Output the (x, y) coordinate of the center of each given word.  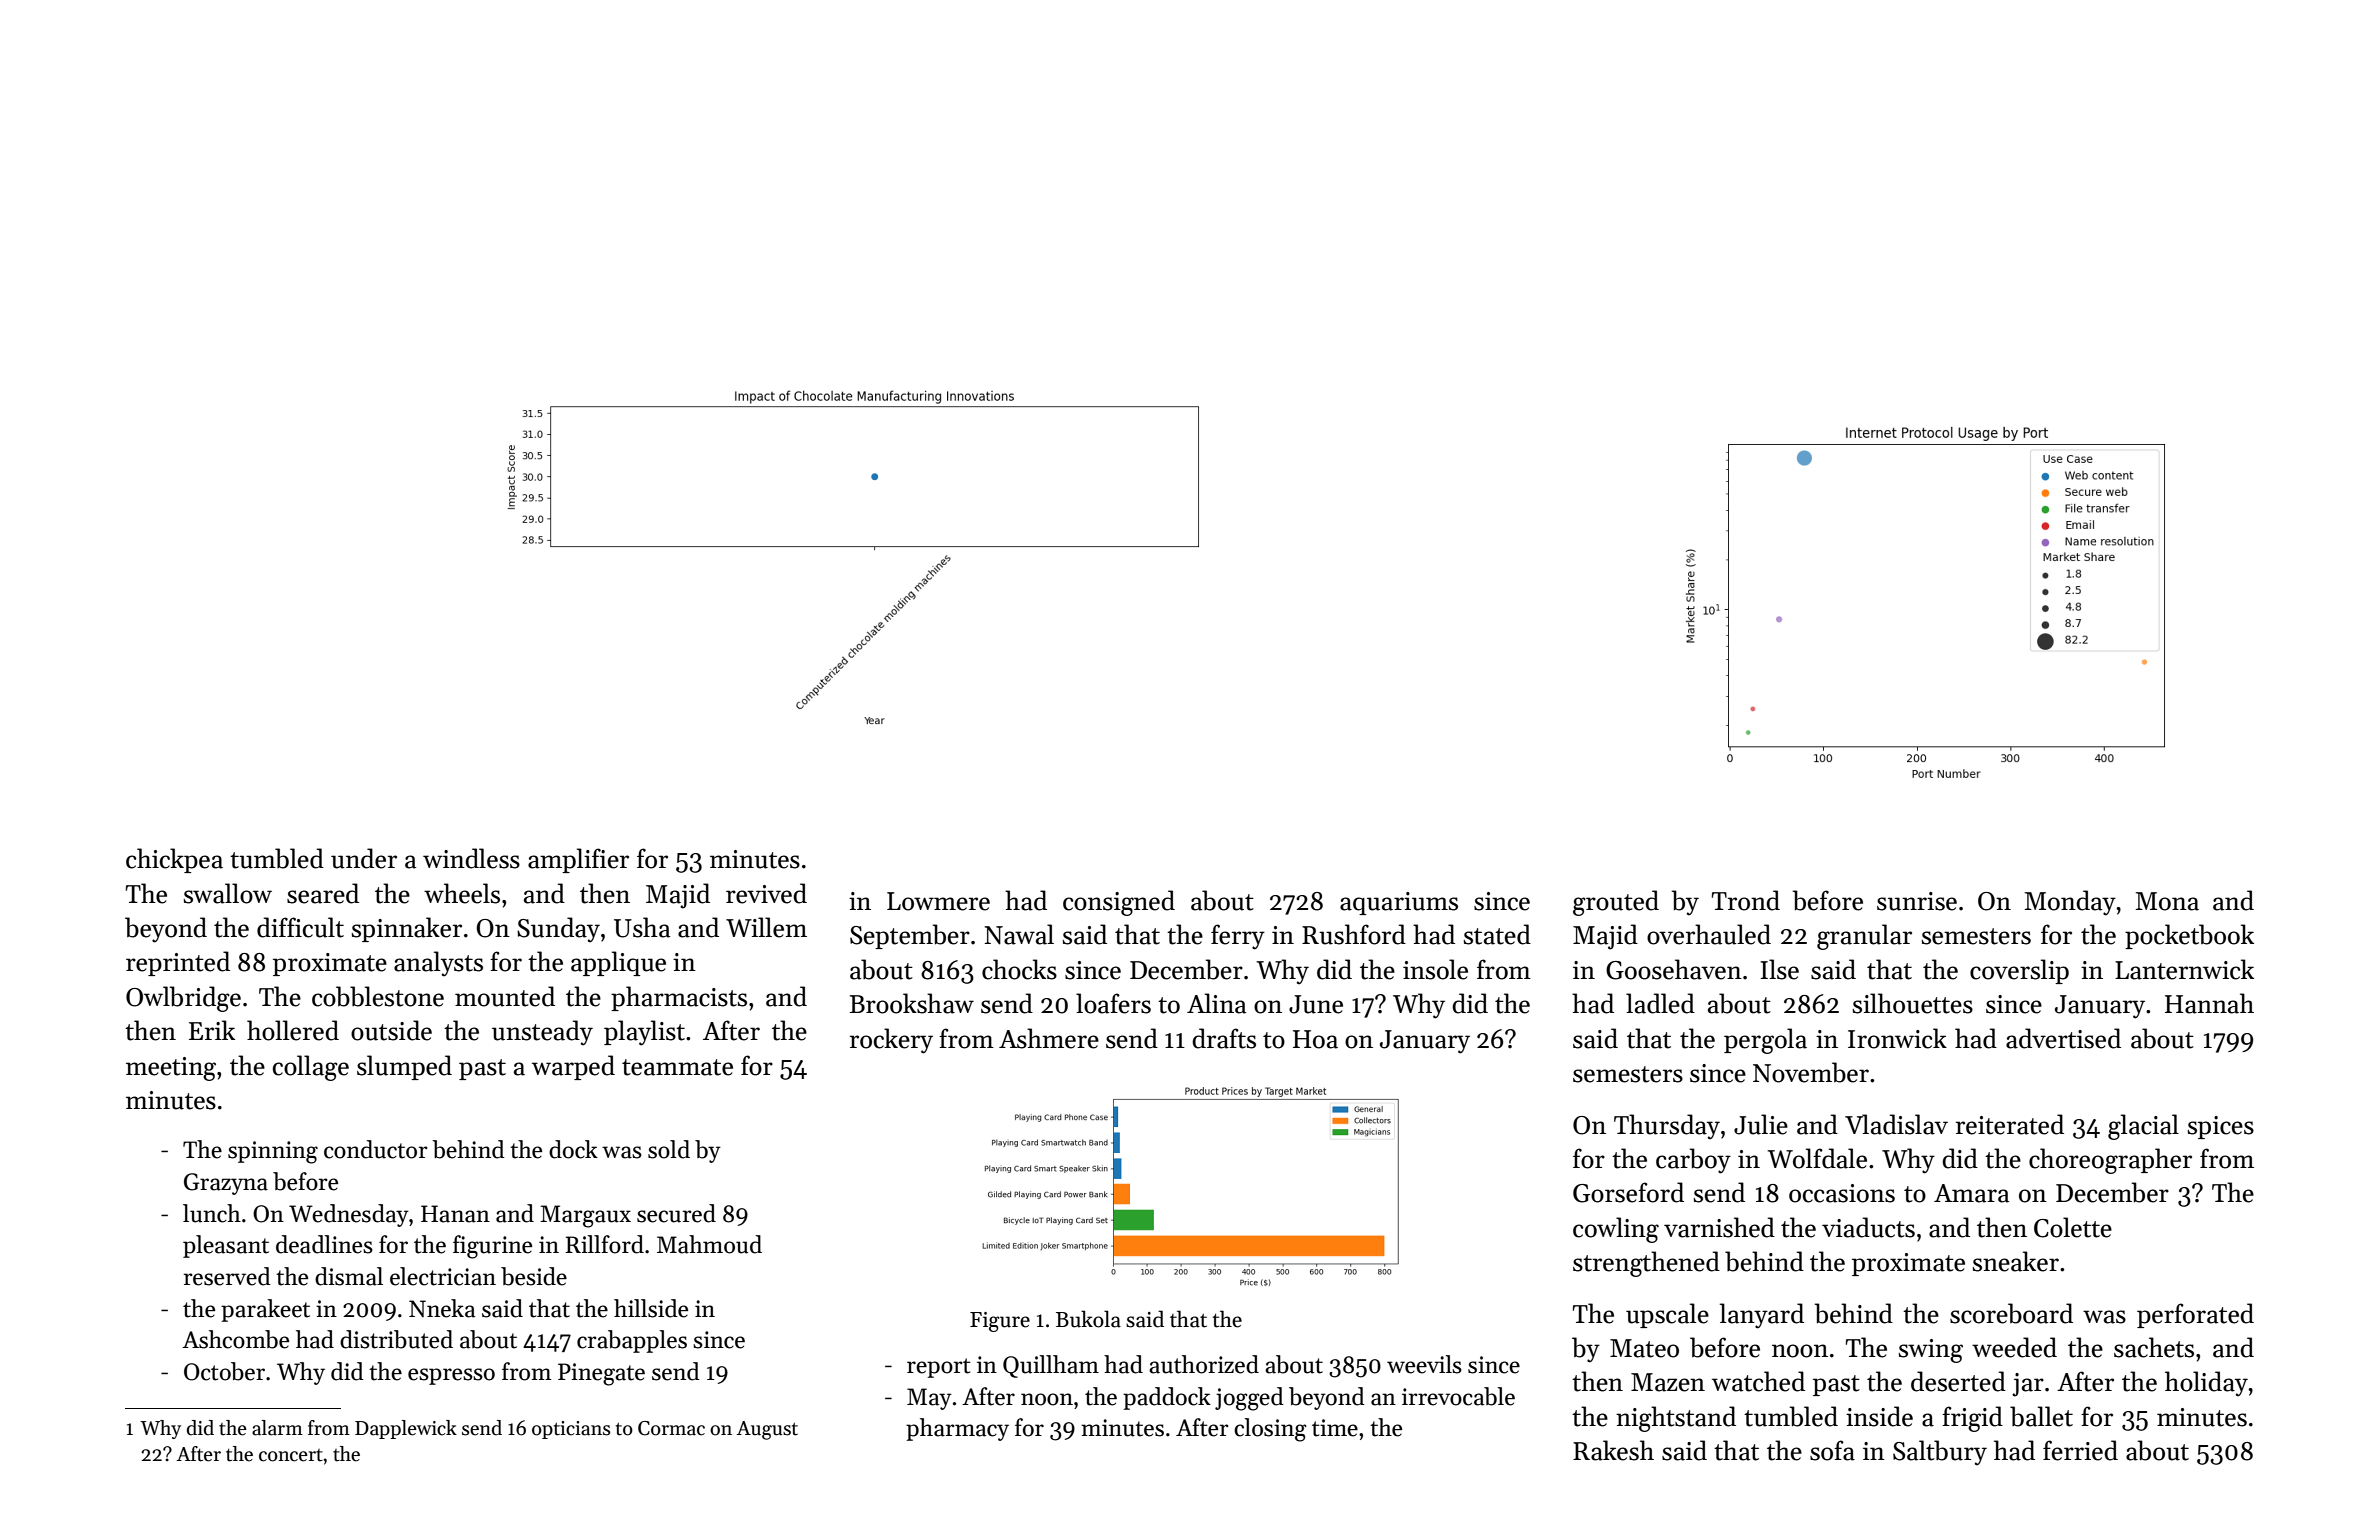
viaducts (1868, 1227)
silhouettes (1913, 1003)
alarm (277, 1428)
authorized (1204, 1364)
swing (1931, 1351)
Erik (212, 1030)
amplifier (578, 860)
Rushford (1354, 934)
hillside (651, 1308)
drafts (1224, 1038)
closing (1270, 1430)
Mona (2167, 901)
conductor (375, 1149)
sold (669, 1149)
